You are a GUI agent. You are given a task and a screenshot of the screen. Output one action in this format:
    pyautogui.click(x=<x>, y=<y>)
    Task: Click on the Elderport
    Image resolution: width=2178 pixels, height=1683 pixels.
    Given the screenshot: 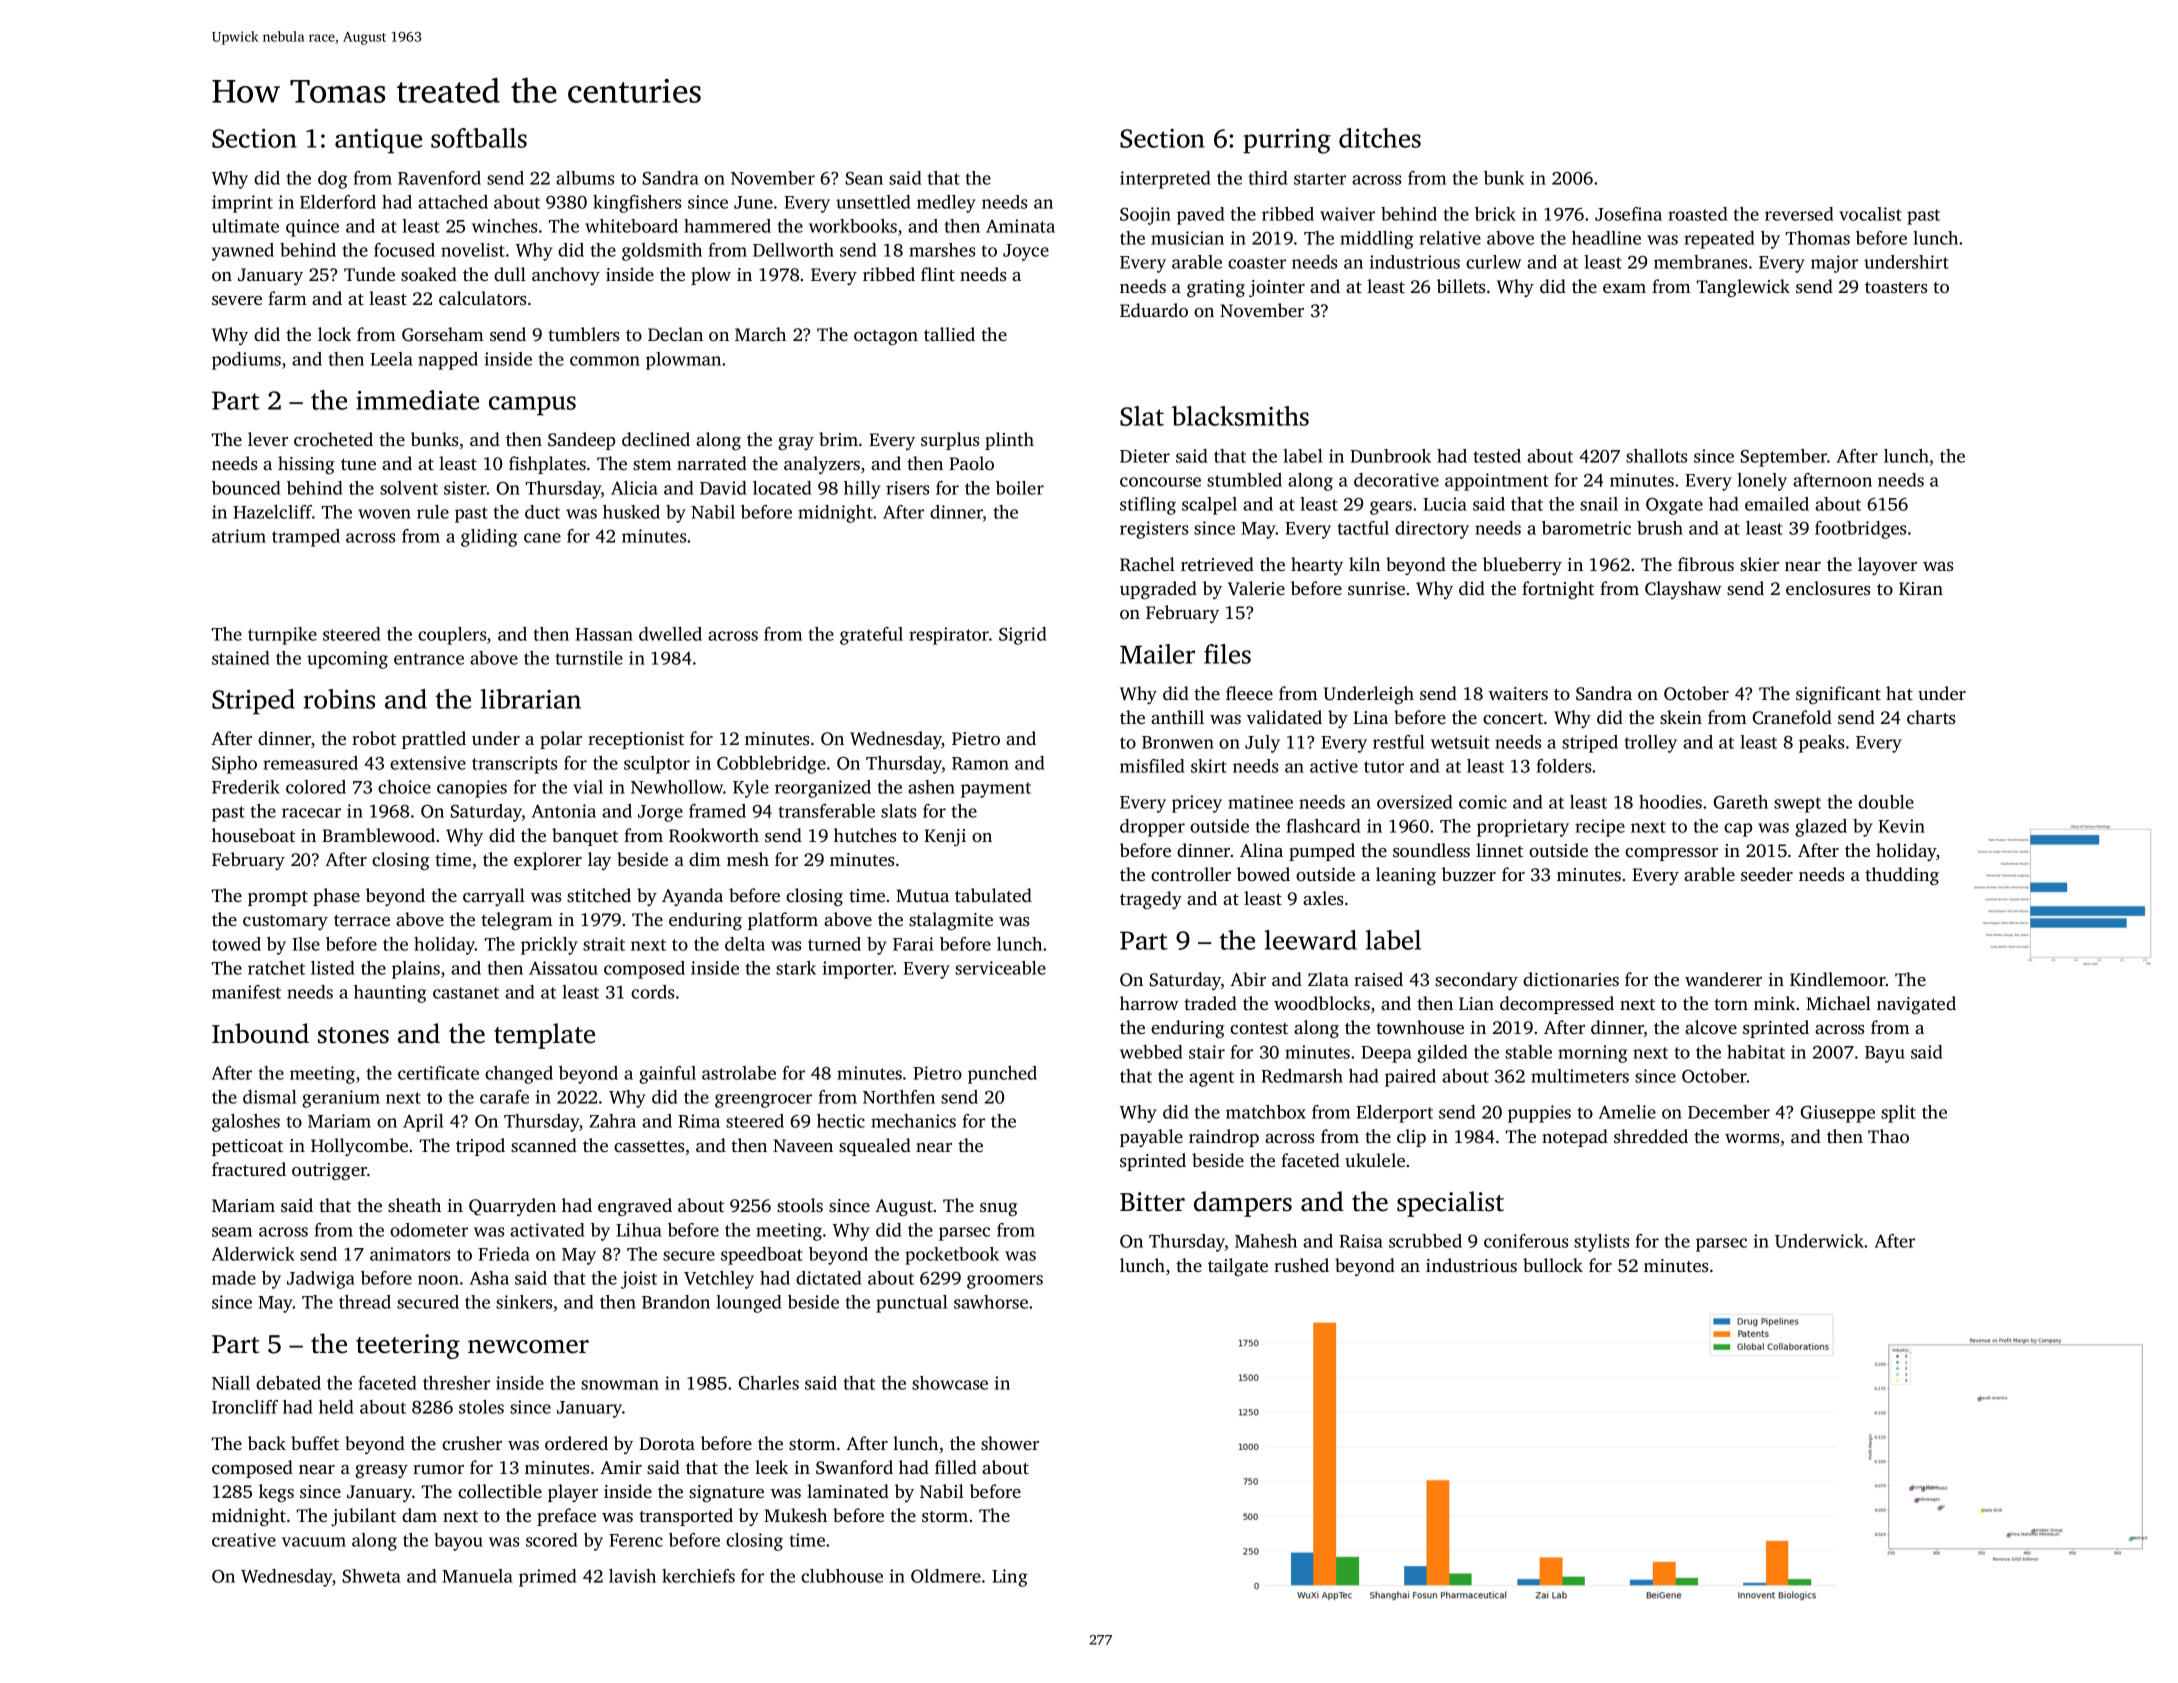 What is the action you would take?
    pyautogui.click(x=1394, y=1114)
